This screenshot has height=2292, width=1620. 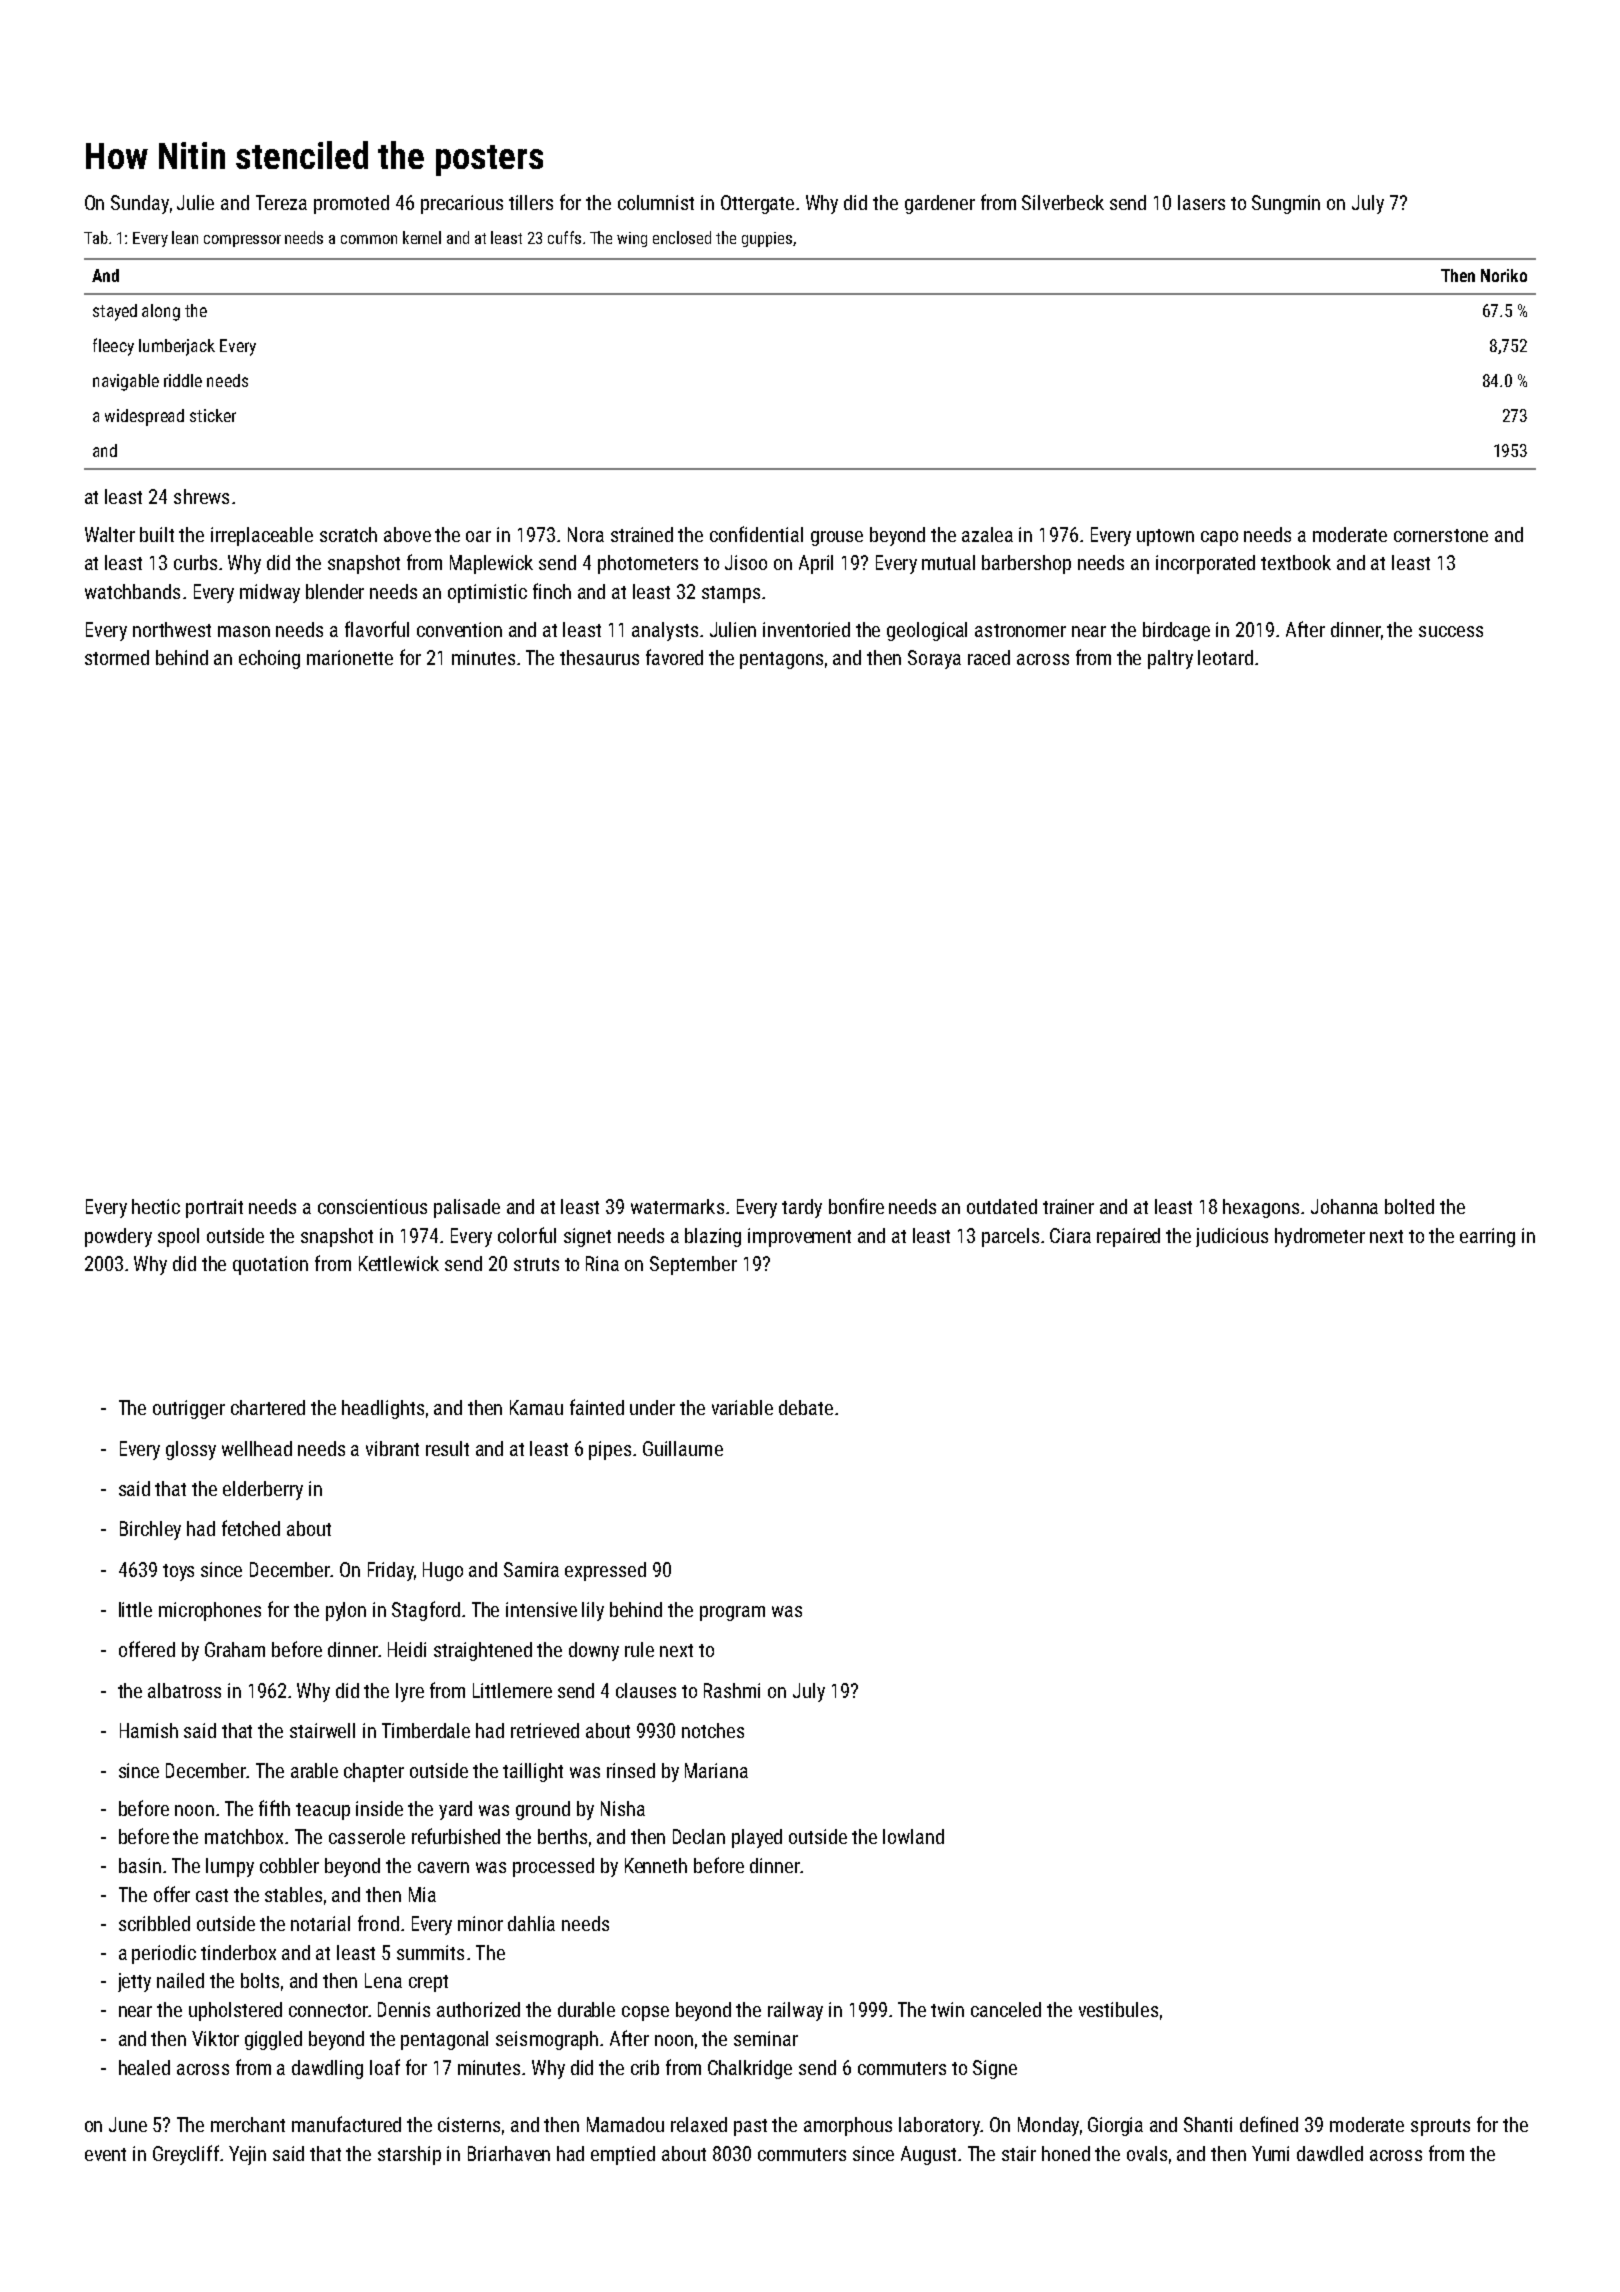 What do you see at coordinates (989, 657) in the screenshot?
I see `raced` at bounding box center [989, 657].
